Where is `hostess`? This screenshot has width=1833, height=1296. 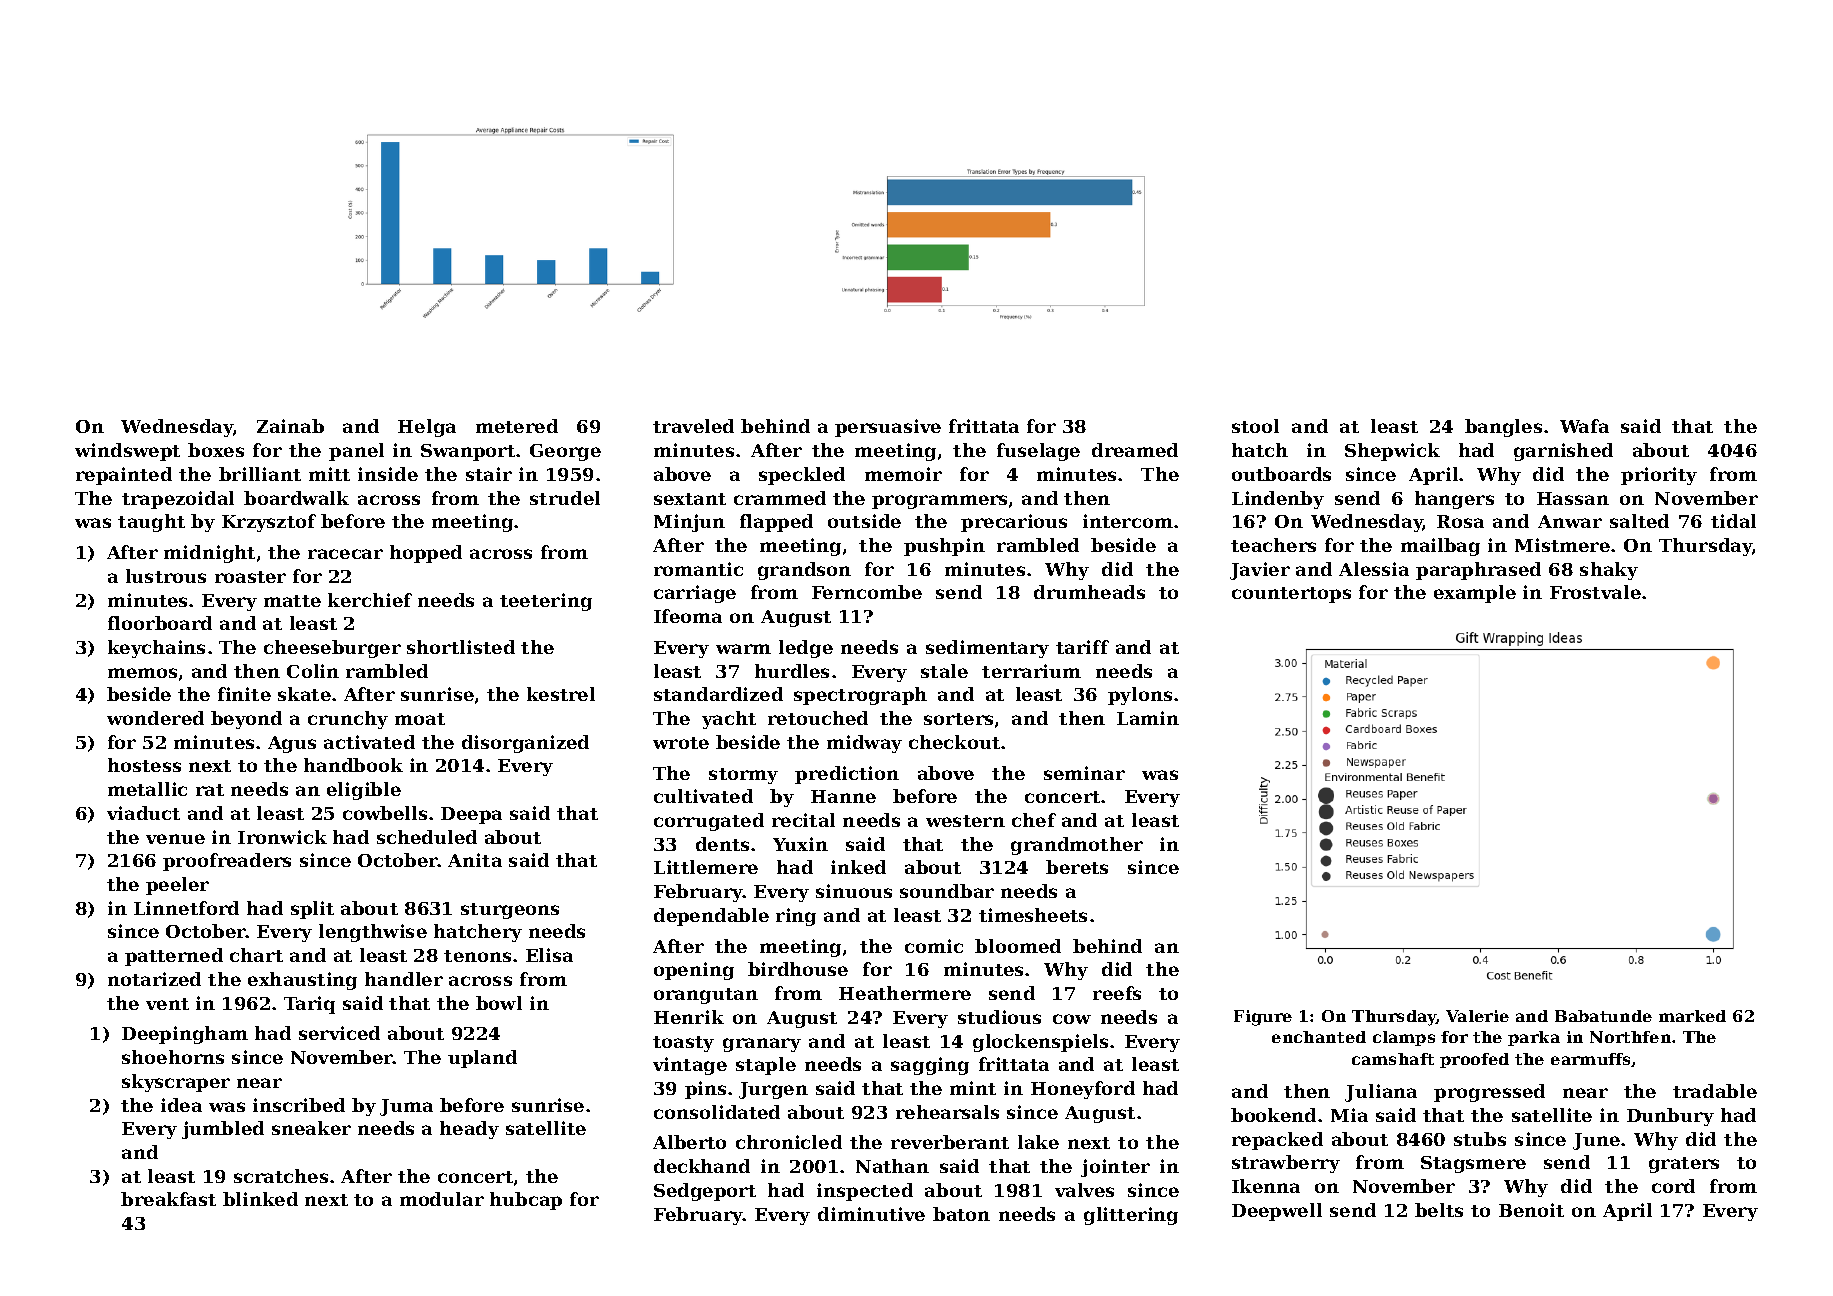 hostess is located at coordinates (144, 765).
